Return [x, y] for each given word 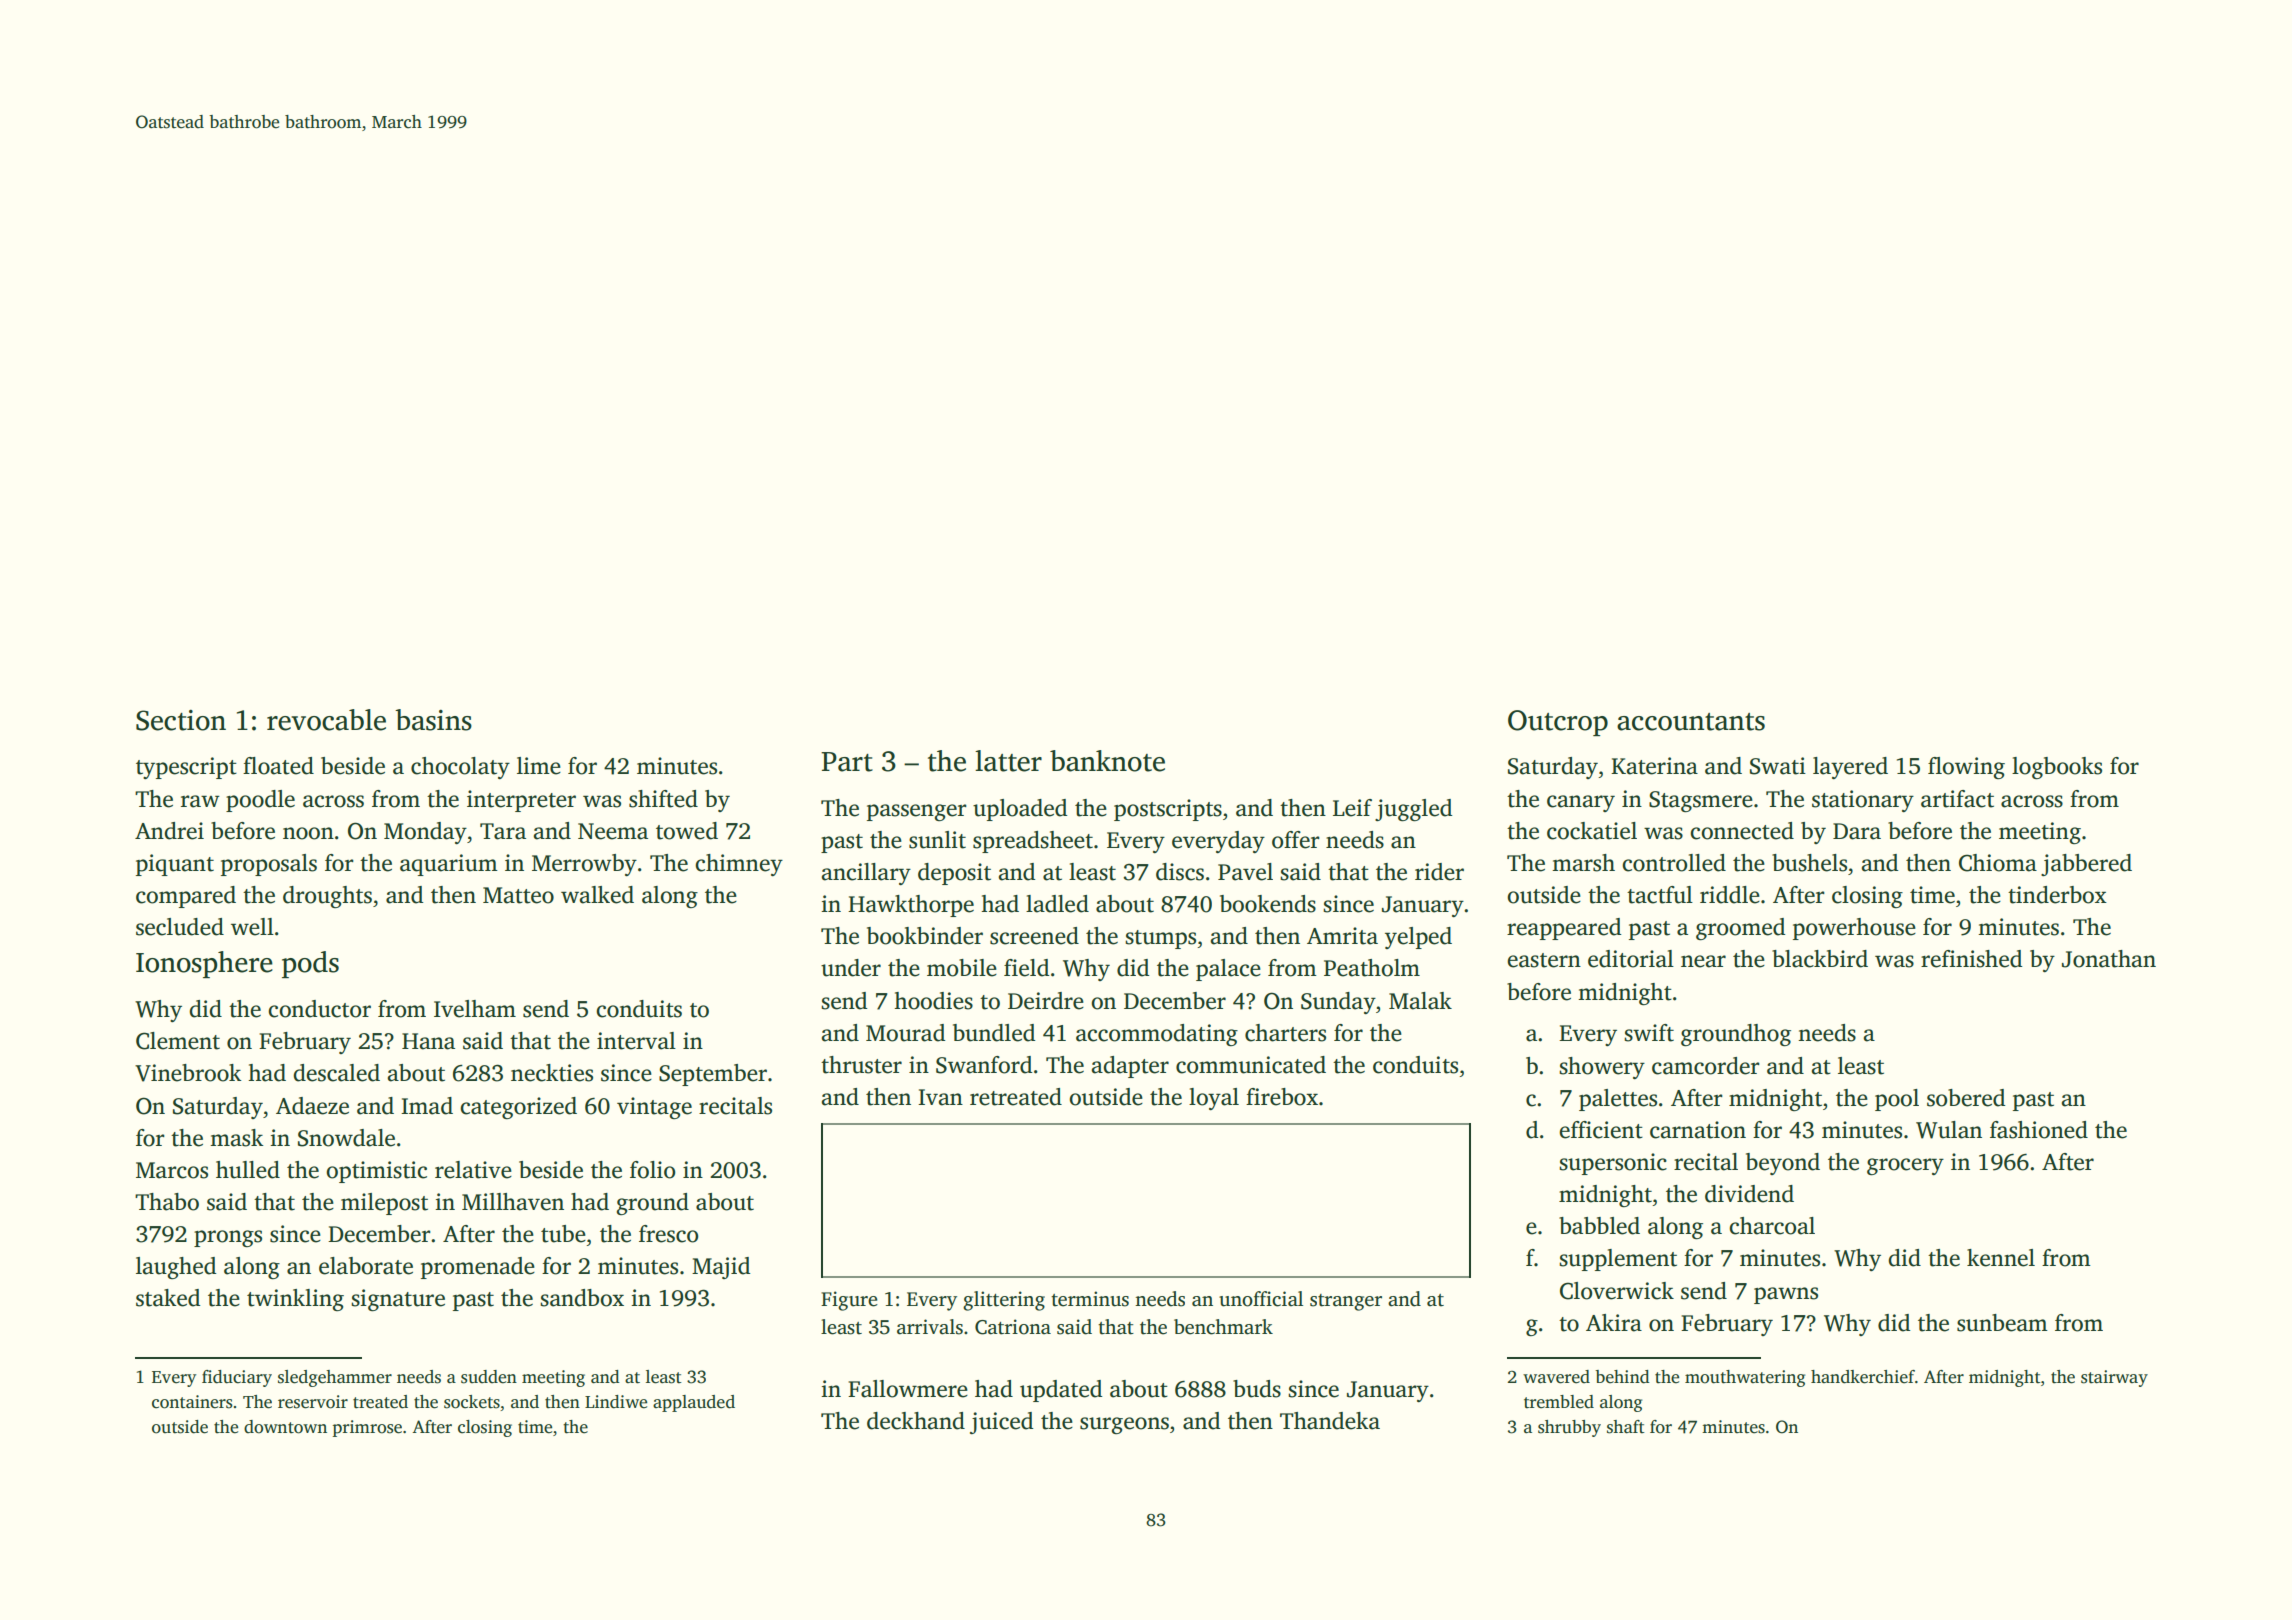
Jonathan [2109, 959]
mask [236, 1138]
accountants [1691, 722]
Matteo [518, 895]
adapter [1130, 1067]
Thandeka [1330, 1421]
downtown [285, 1427]
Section [181, 720]
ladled [1057, 904]
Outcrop [1558, 723]
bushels [1809, 863]
